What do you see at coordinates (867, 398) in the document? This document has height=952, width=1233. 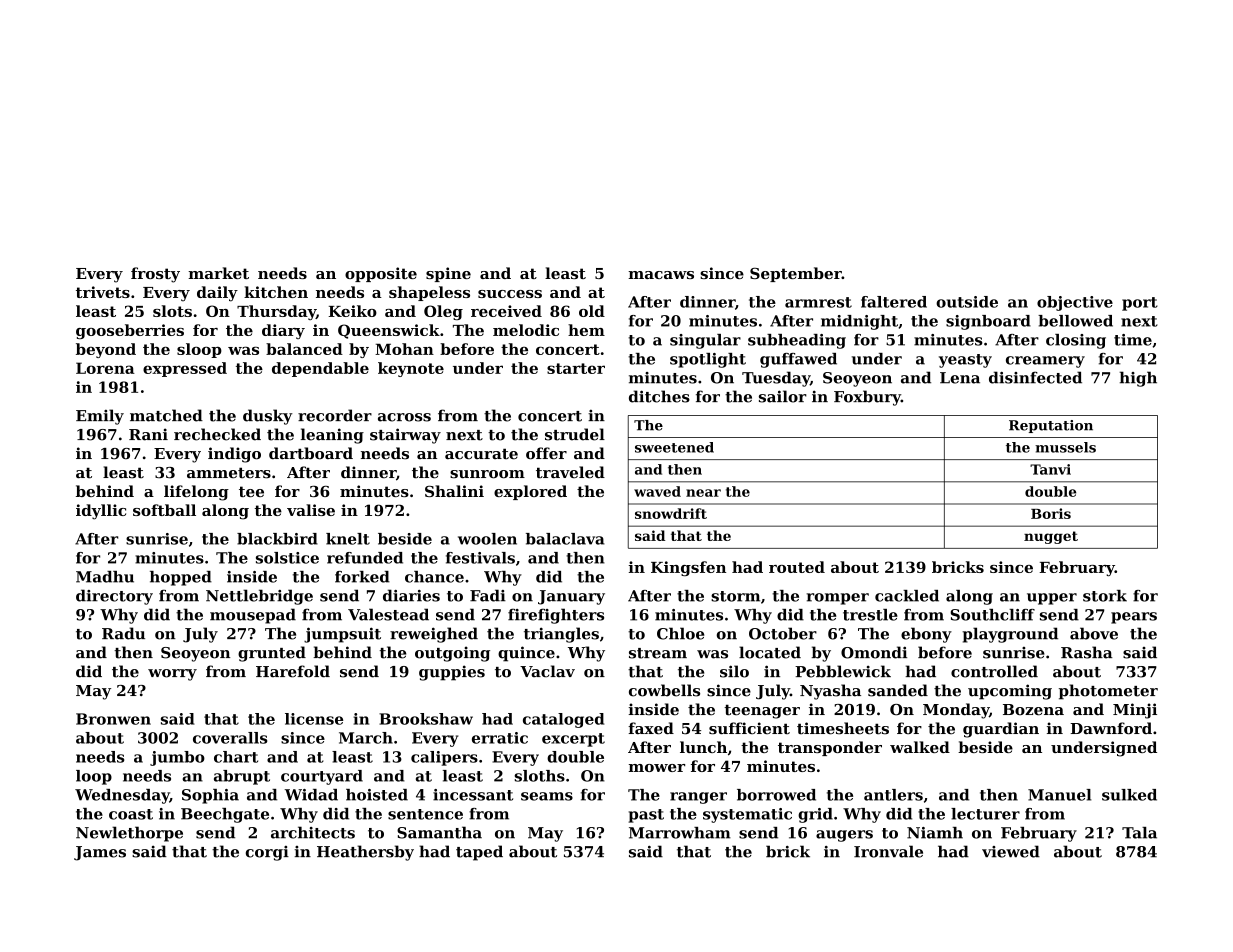 I see `Foxbury` at bounding box center [867, 398].
